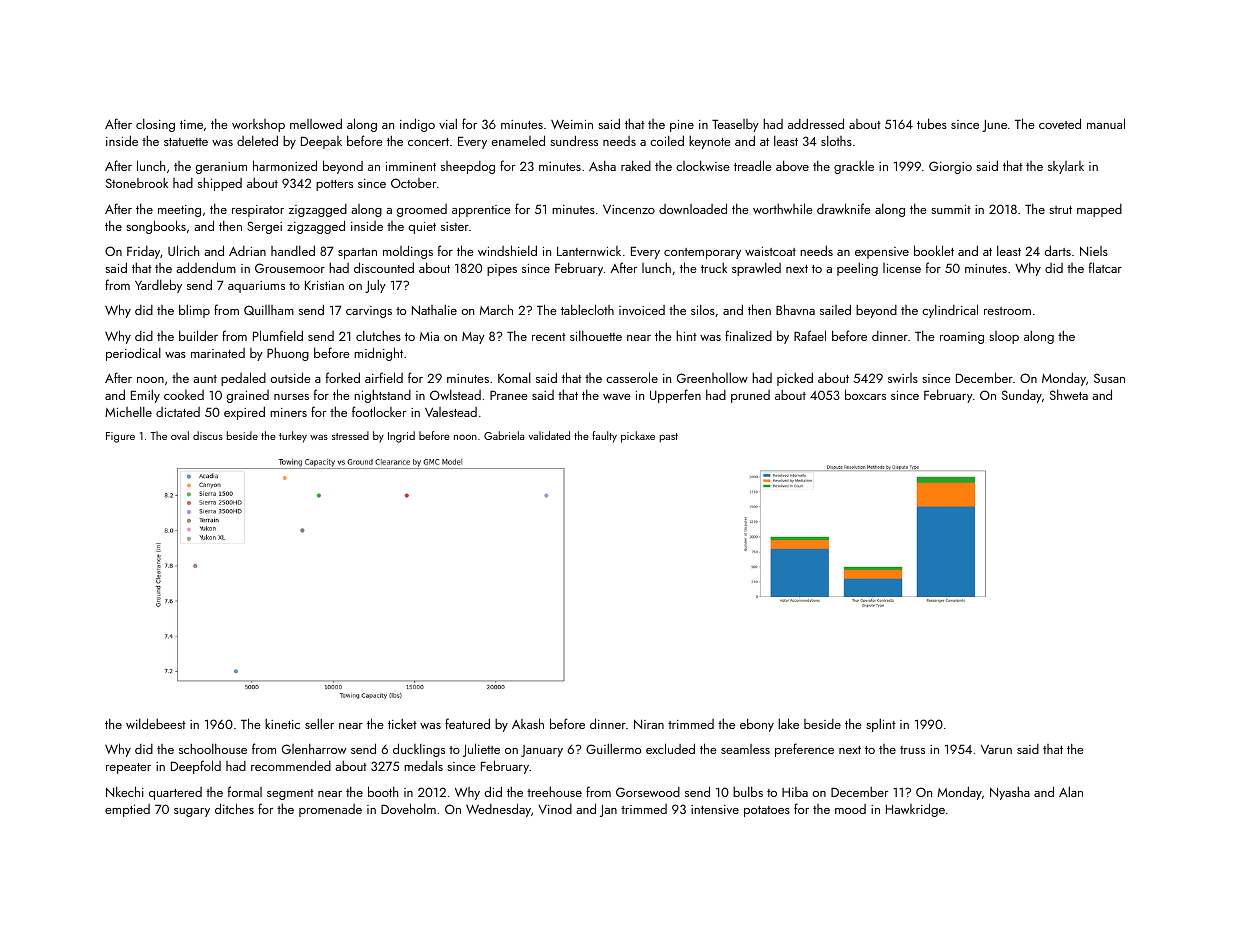 The width and height of the screenshot is (1233, 952). What do you see at coordinates (128, 768) in the screenshot?
I see `repeater` at bounding box center [128, 768].
